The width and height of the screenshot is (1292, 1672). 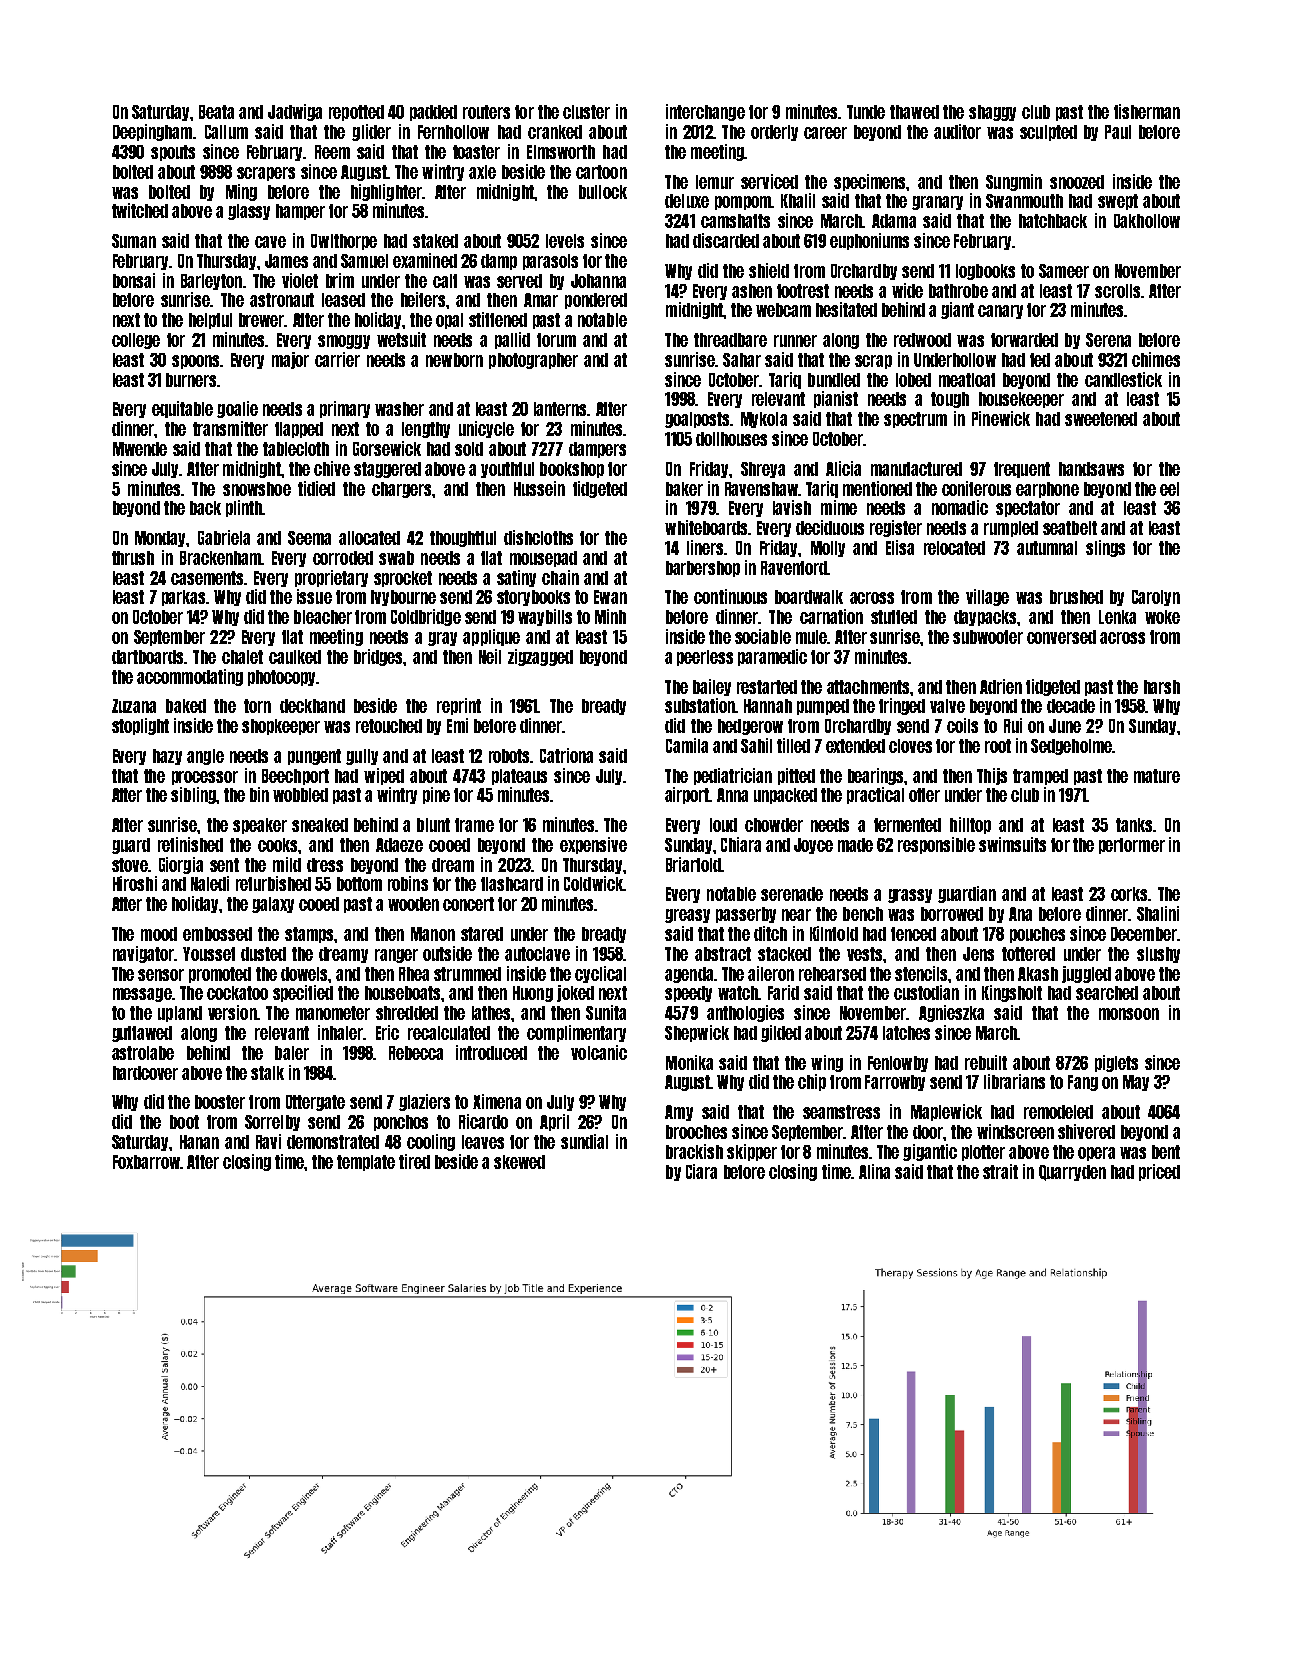 What do you see at coordinates (687, 795) in the screenshot?
I see `airport` at bounding box center [687, 795].
